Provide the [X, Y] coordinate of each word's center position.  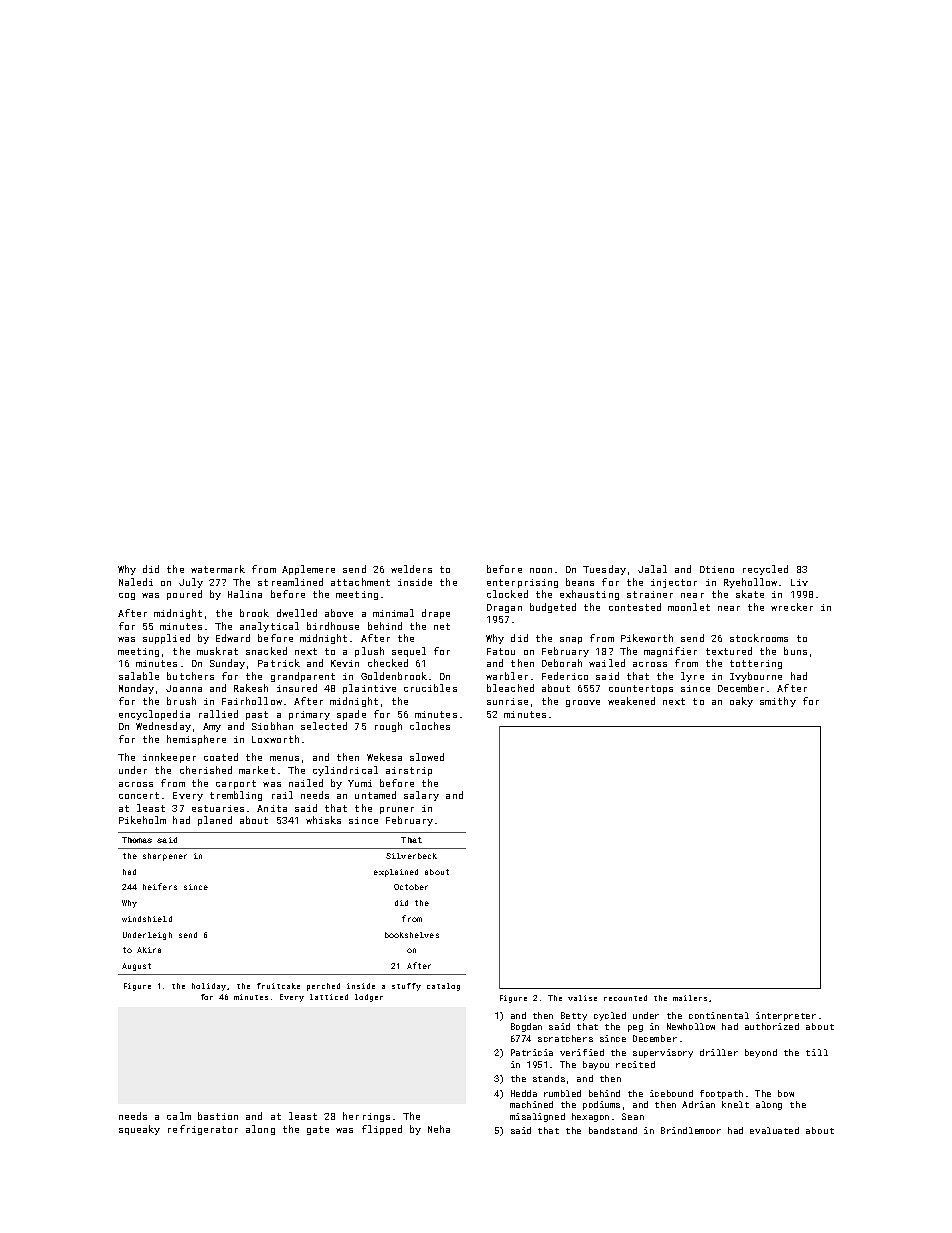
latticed [329, 997]
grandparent [303, 677]
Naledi [136, 582]
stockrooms [759, 638]
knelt [735, 1104]
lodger [369, 998]
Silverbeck [411, 856]
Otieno [717, 569]
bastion [218, 1116]
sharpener [165, 857]
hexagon [590, 1117]
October [411, 887]
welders [411, 569]
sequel [409, 652]
